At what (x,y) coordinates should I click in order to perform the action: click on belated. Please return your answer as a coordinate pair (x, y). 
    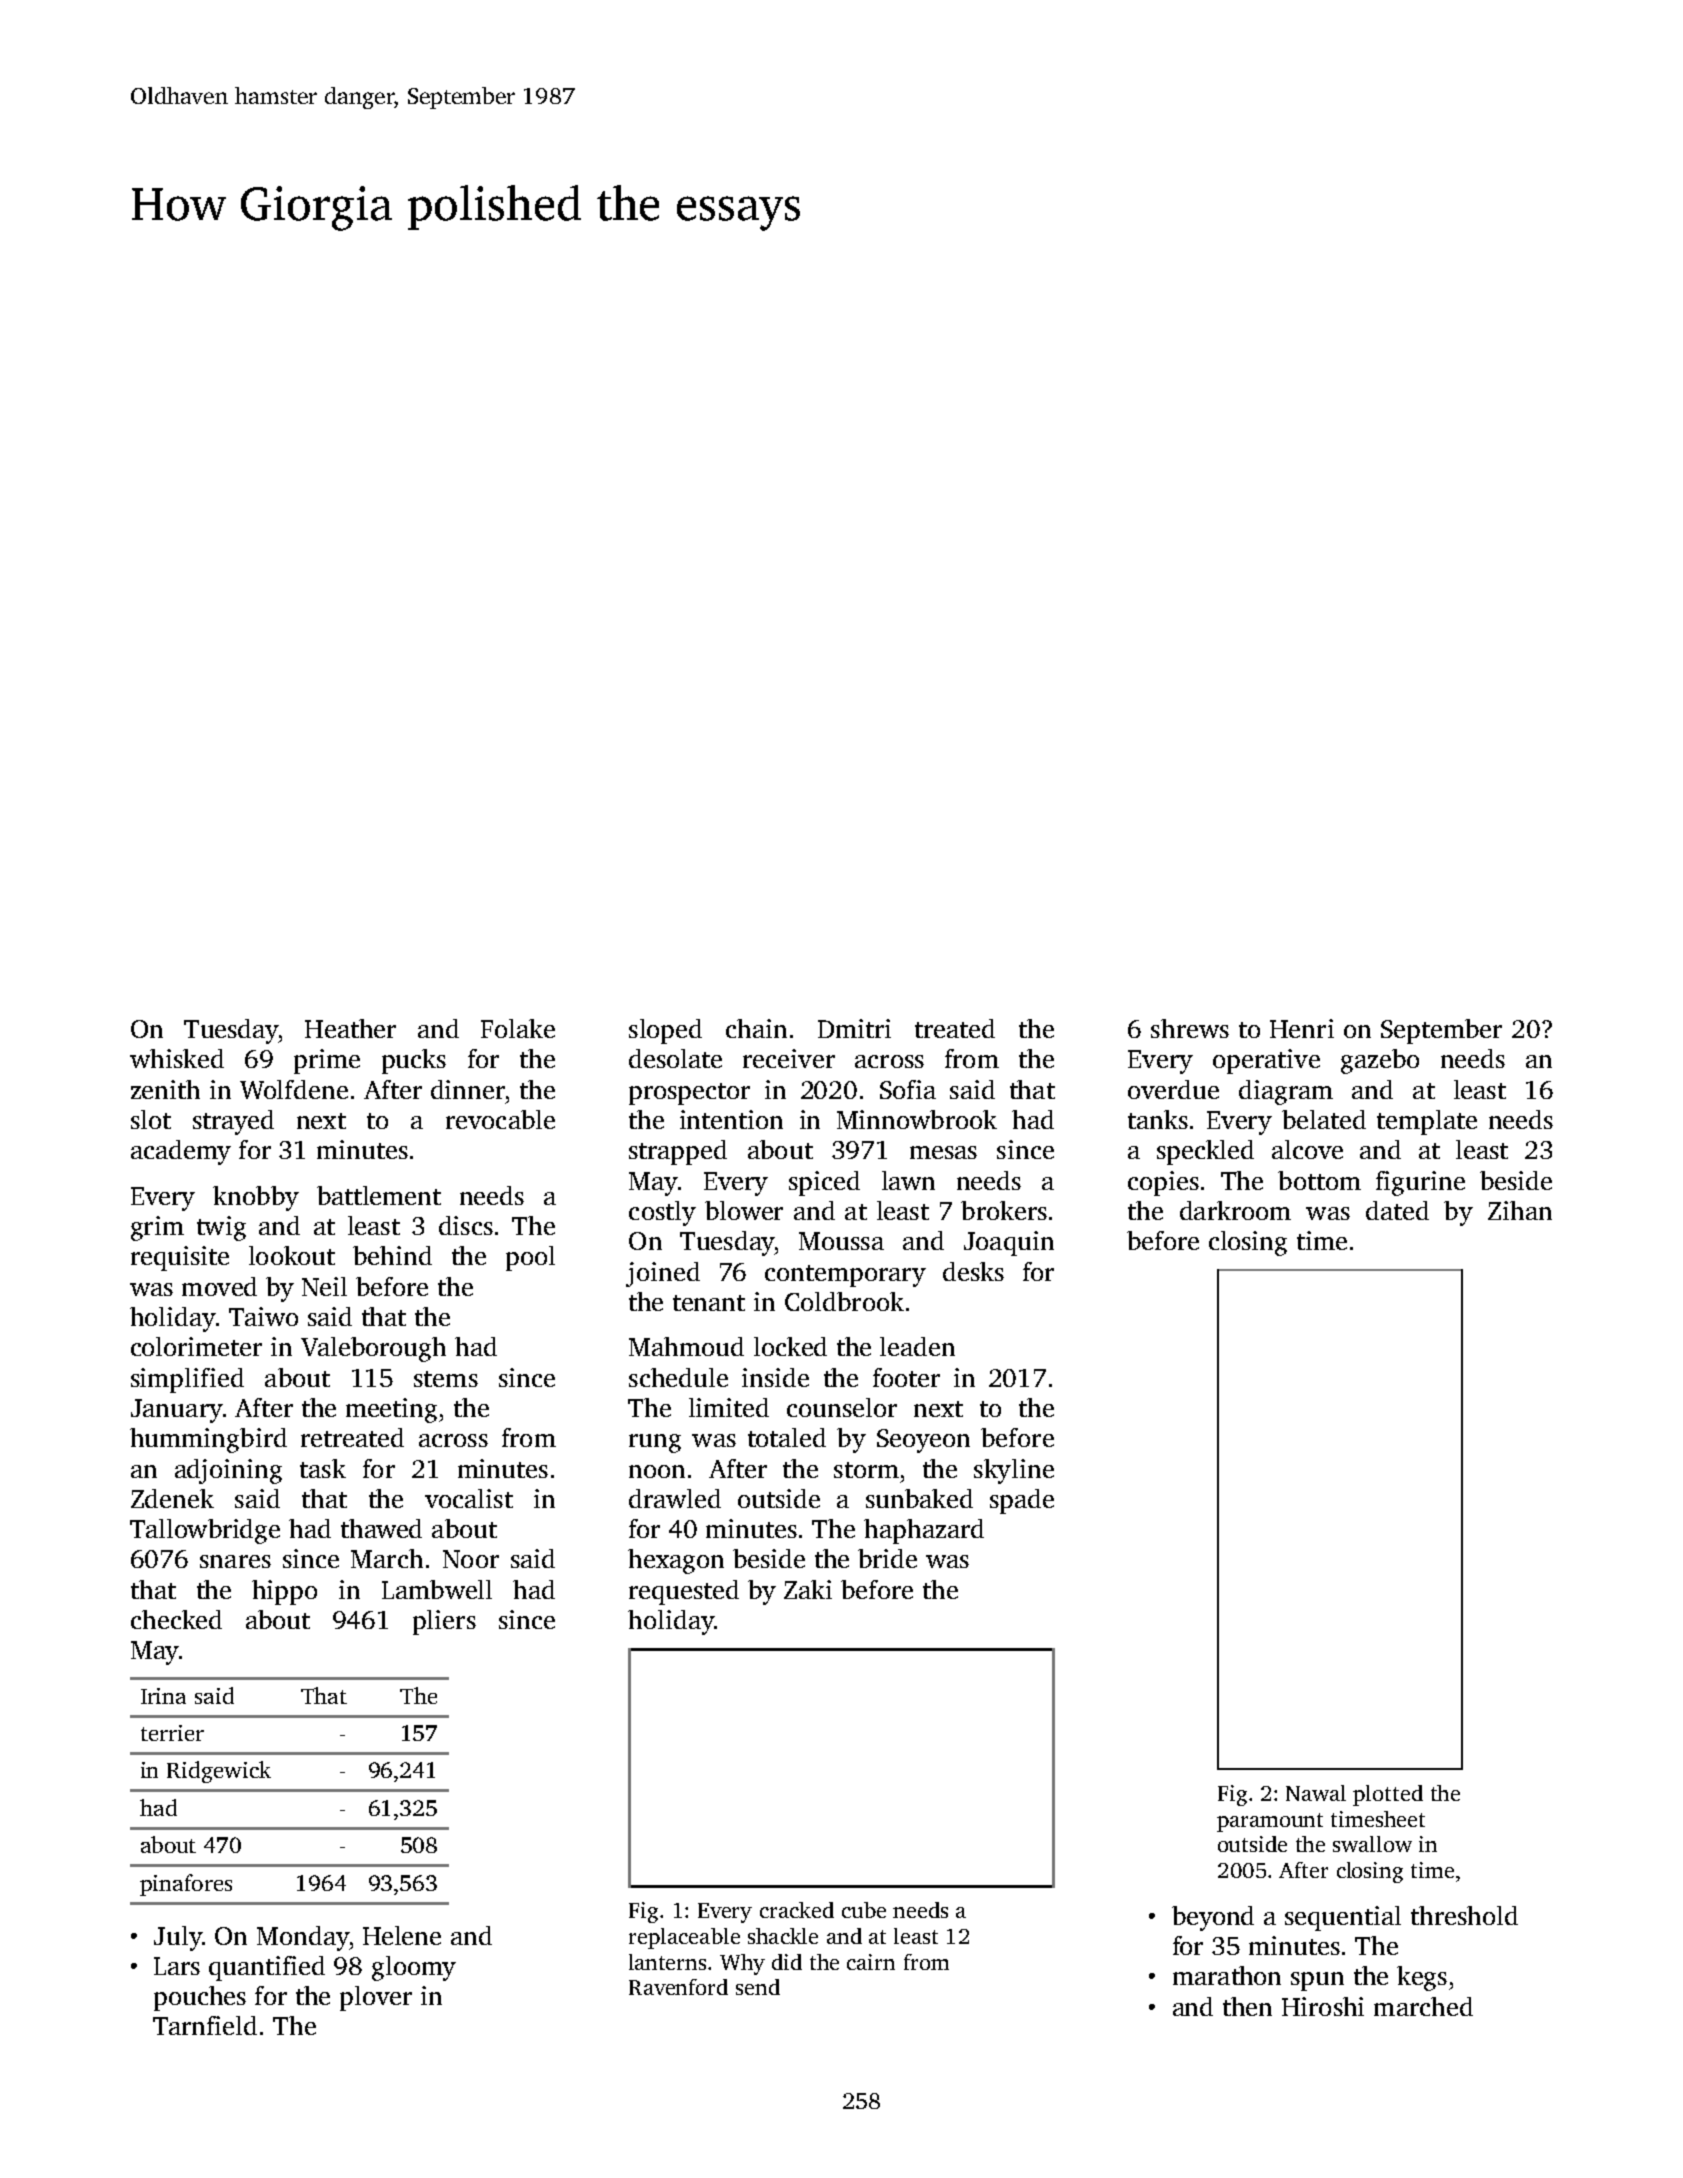
    Looking at the image, I should click on (1324, 1119).
